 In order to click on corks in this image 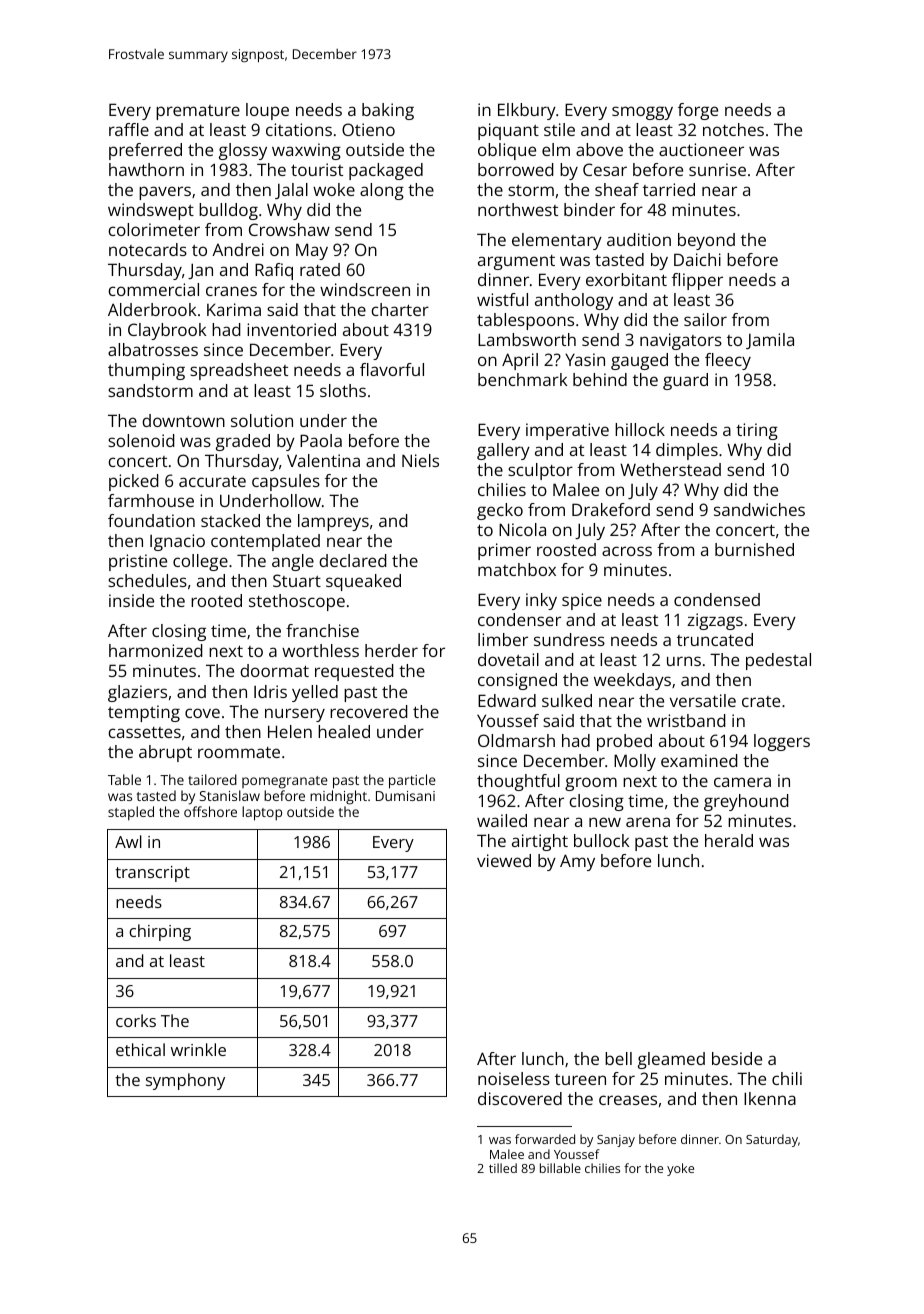, I will do `click(136, 1020)`.
